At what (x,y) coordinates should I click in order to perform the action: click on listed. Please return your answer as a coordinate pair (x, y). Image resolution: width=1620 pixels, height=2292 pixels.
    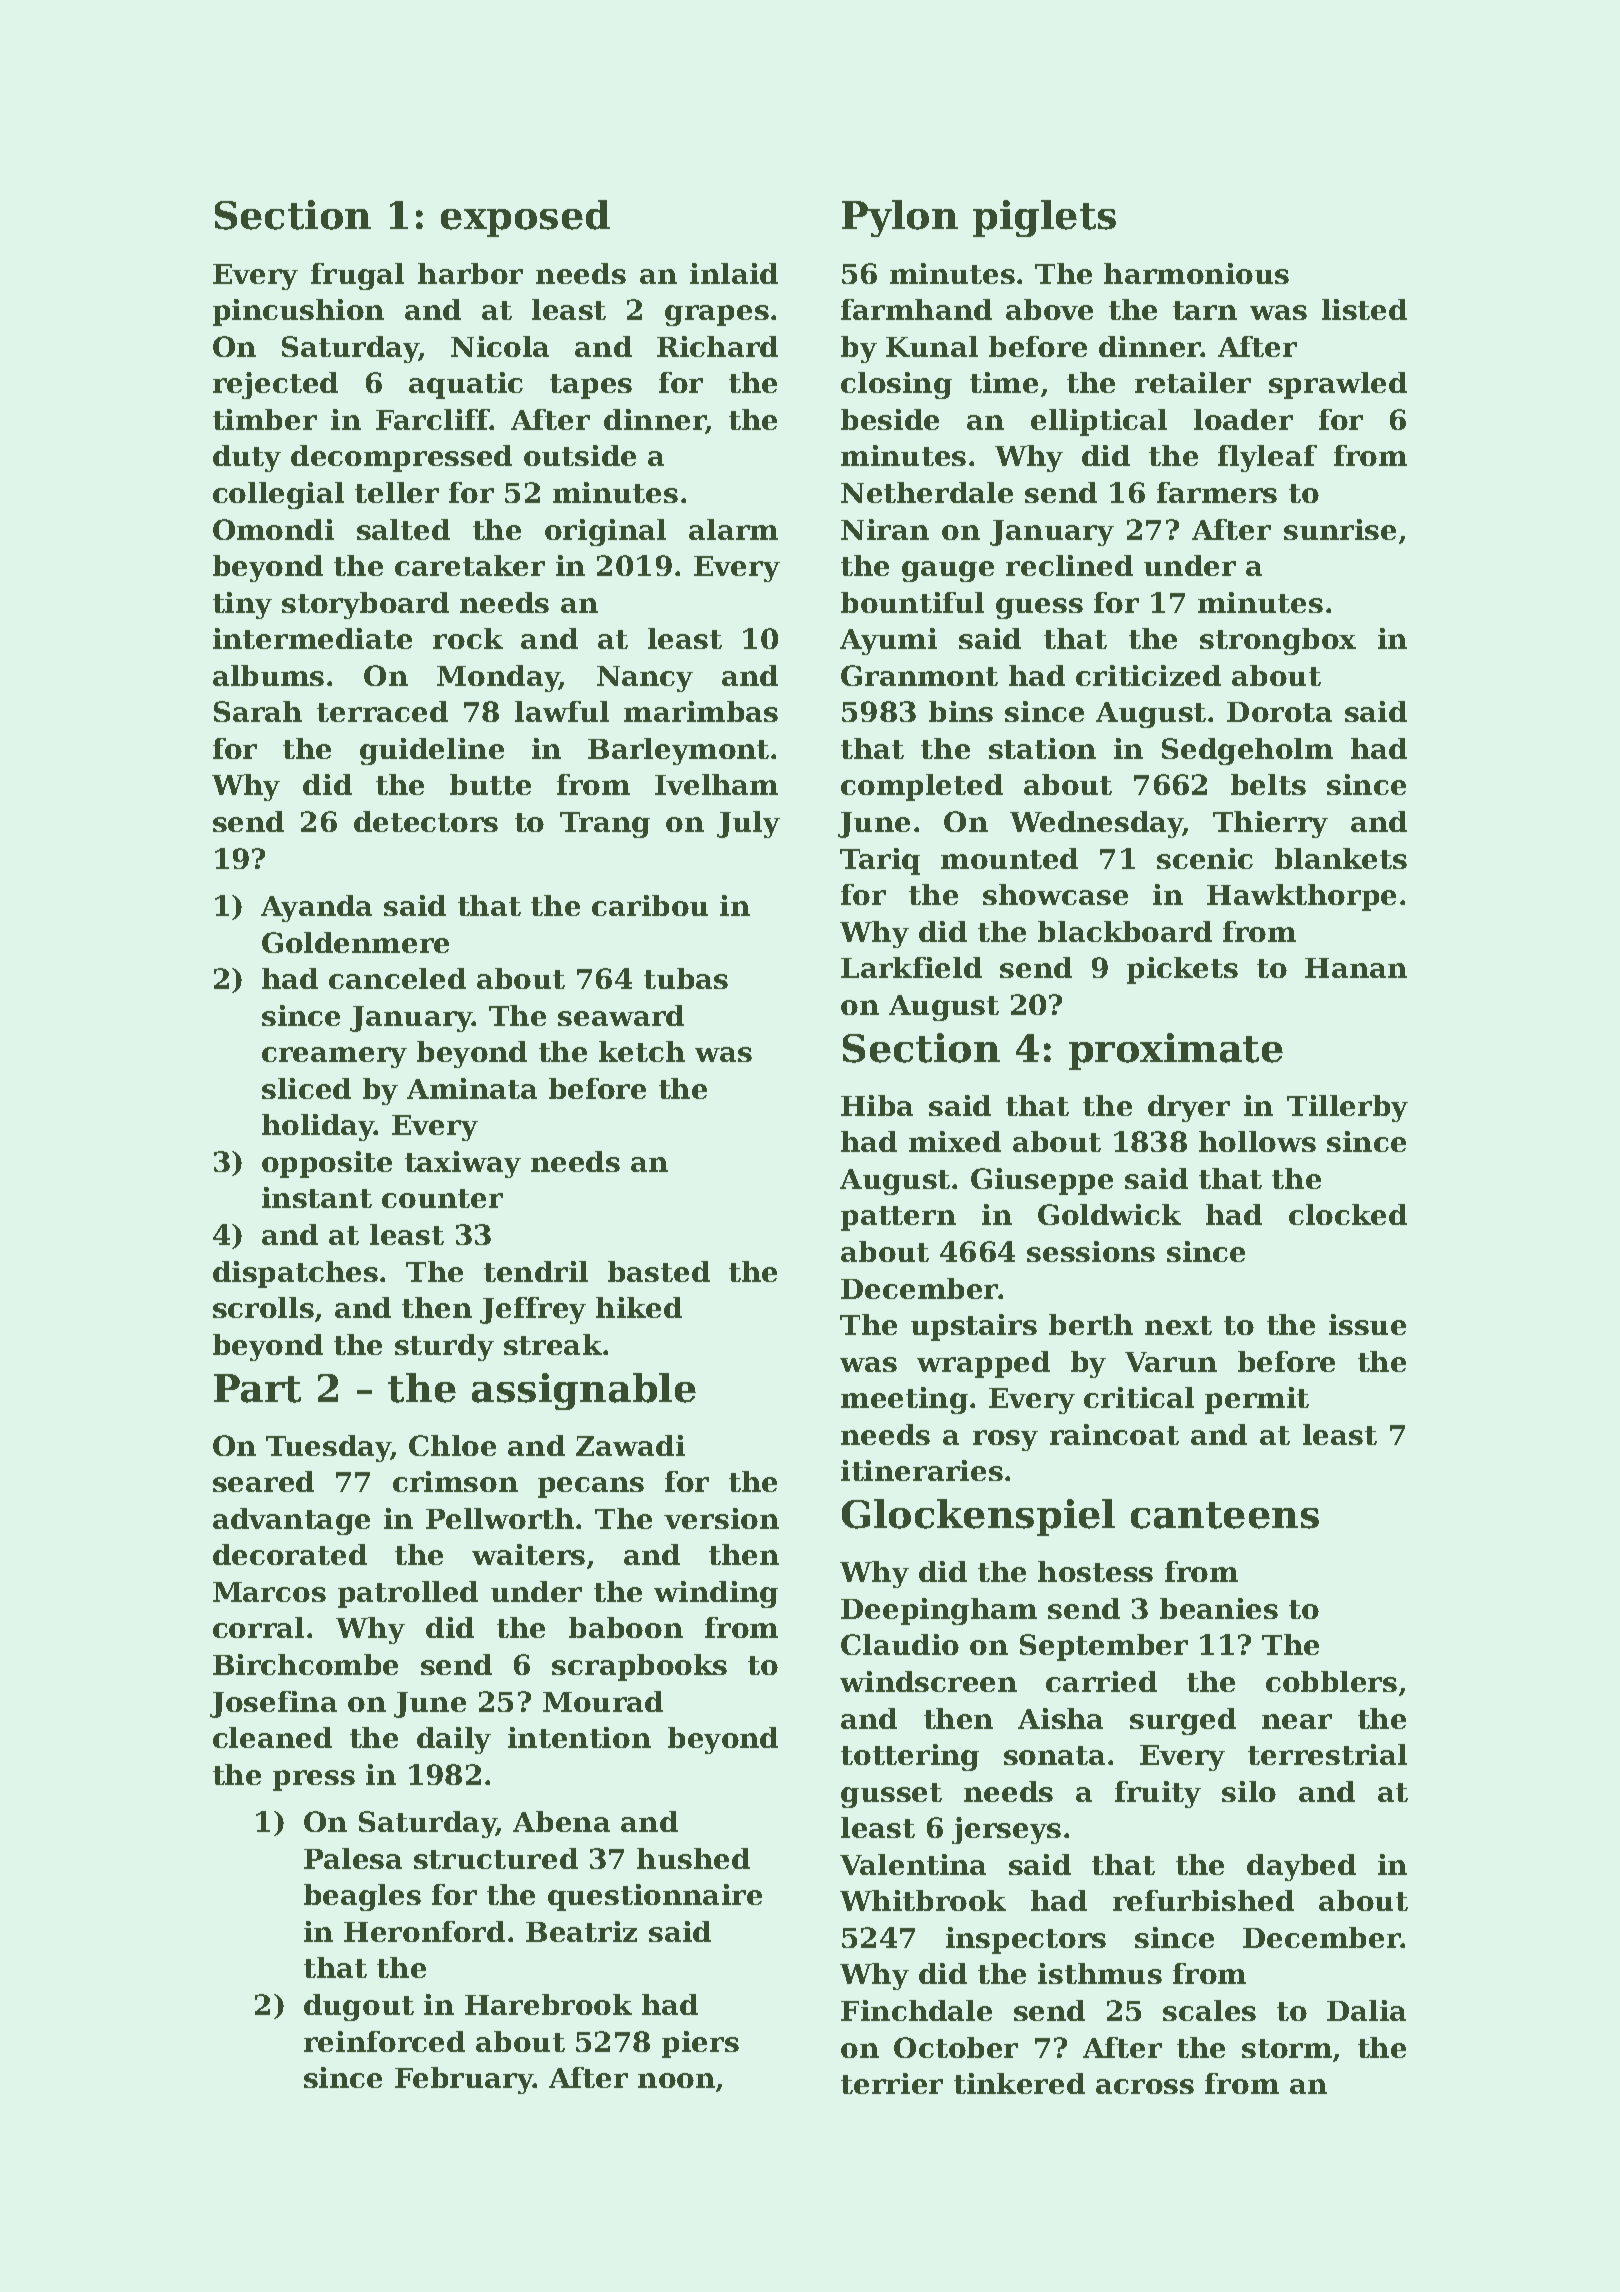
    Looking at the image, I should click on (1364, 309).
